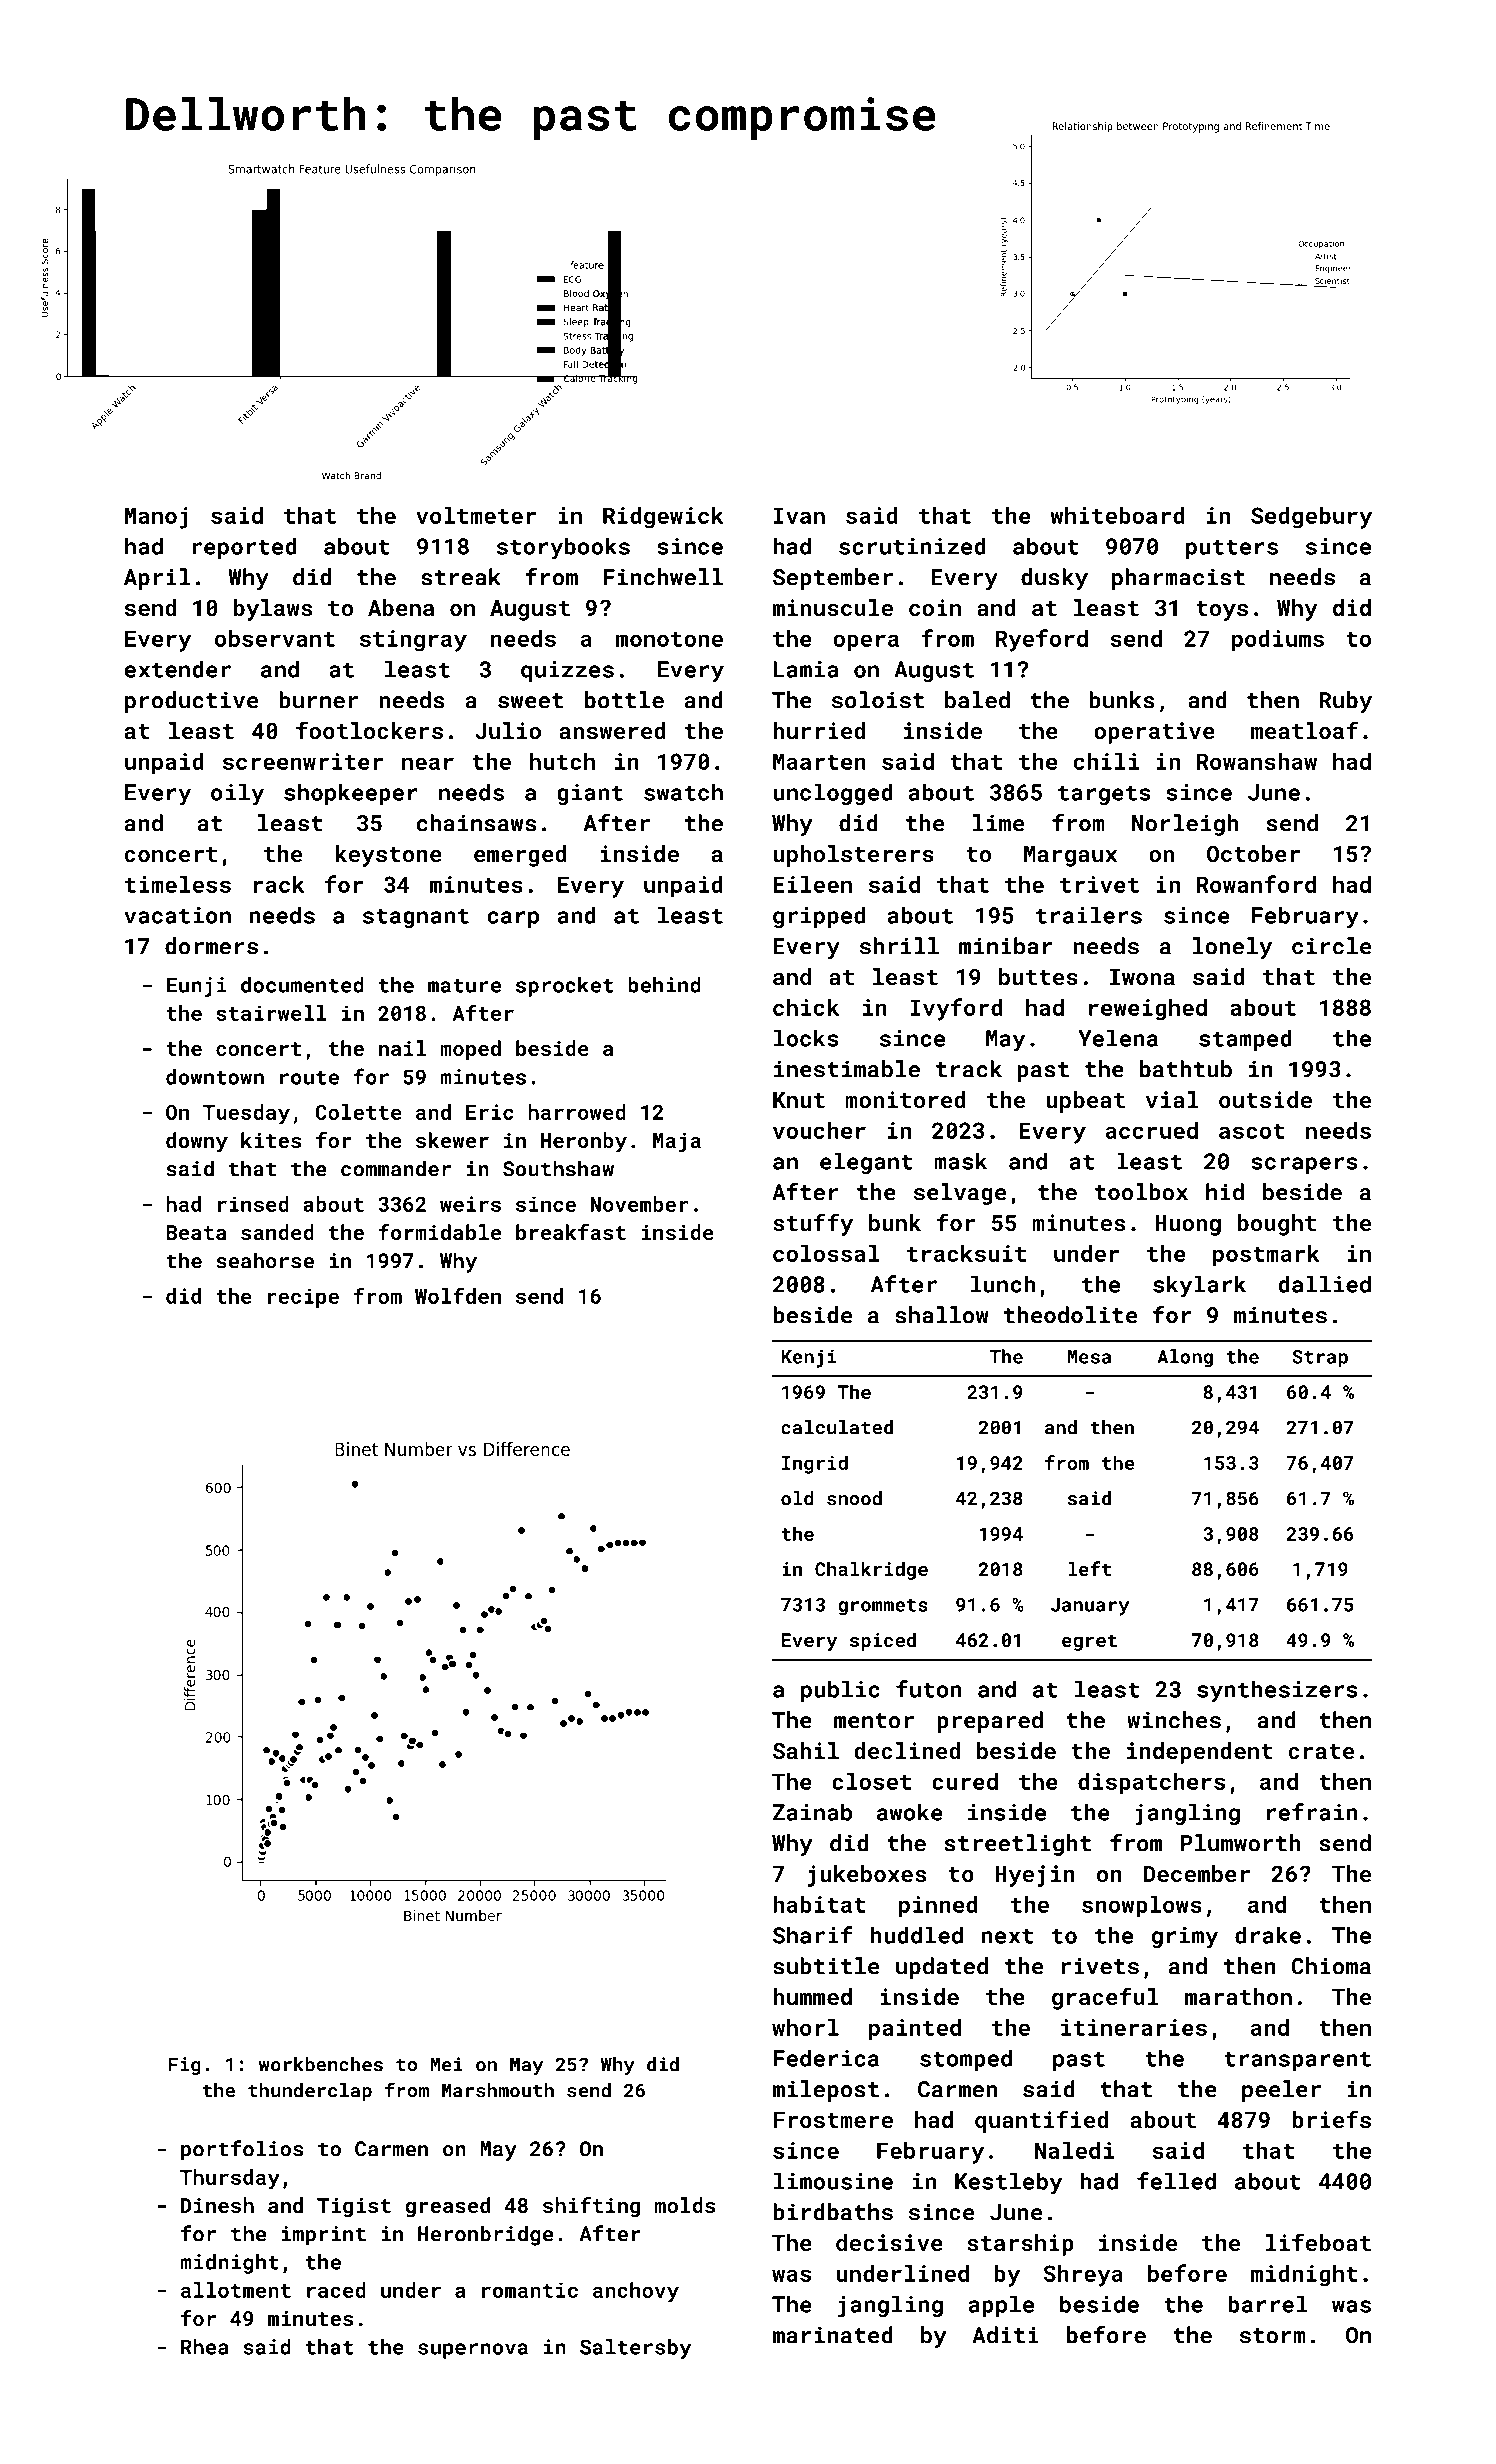 The height and width of the screenshot is (2464, 1496). Describe the element at coordinates (185, 2066) in the screenshot. I see `Fig` at that location.
